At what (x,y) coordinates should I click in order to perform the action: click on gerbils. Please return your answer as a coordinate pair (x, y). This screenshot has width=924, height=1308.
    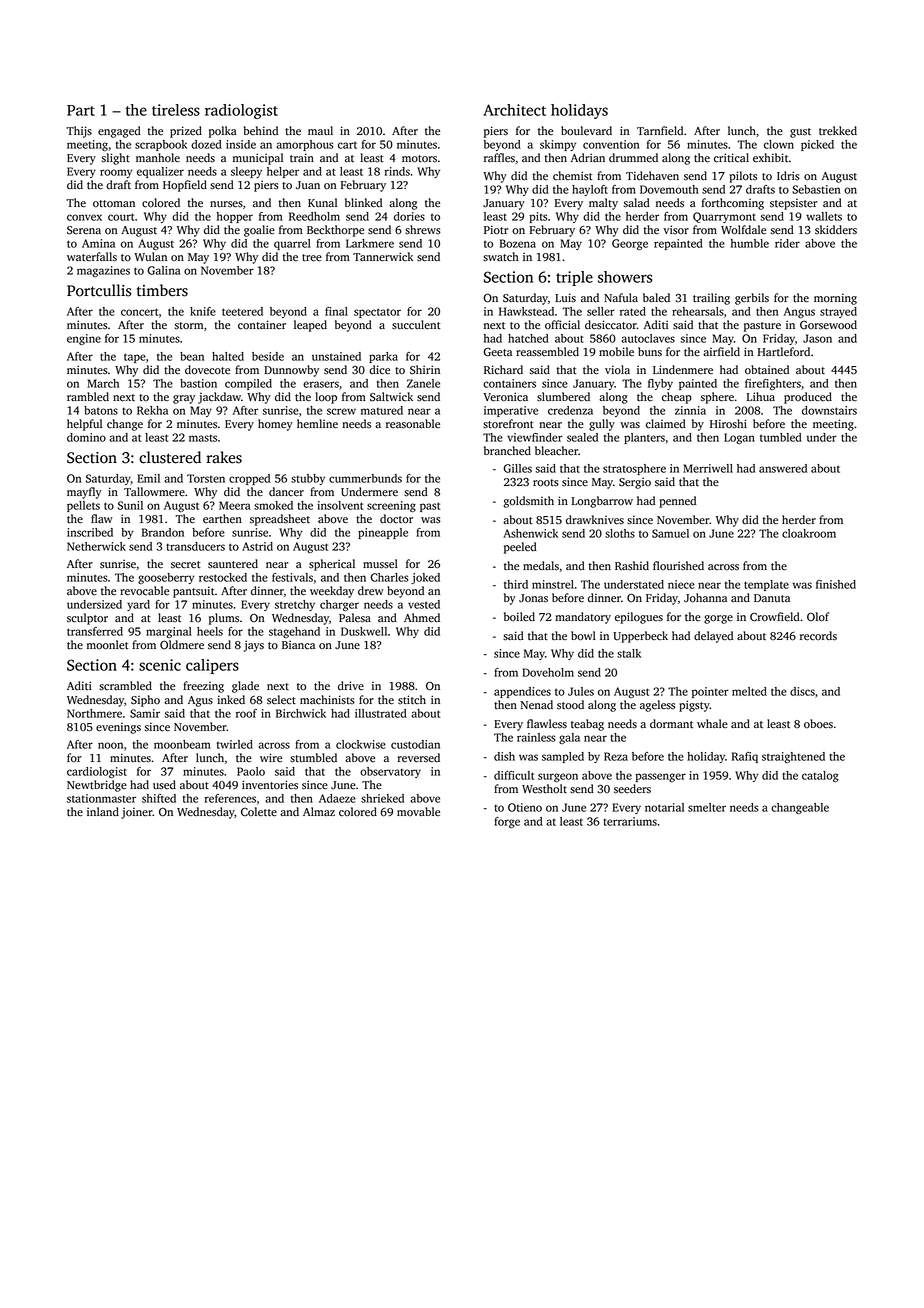
    Looking at the image, I should click on (752, 299).
